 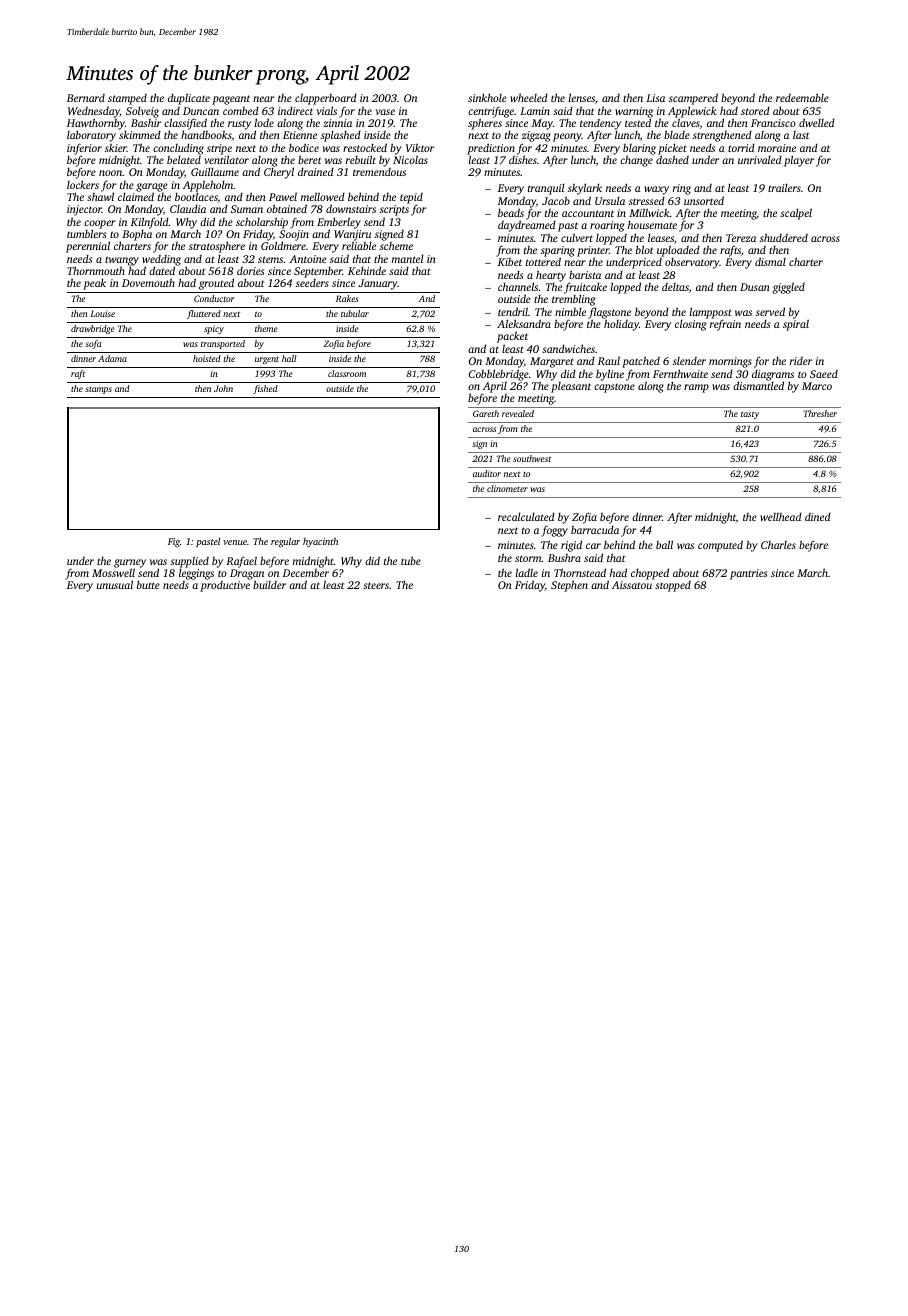 What do you see at coordinates (84, 210) in the screenshot?
I see `injector` at bounding box center [84, 210].
